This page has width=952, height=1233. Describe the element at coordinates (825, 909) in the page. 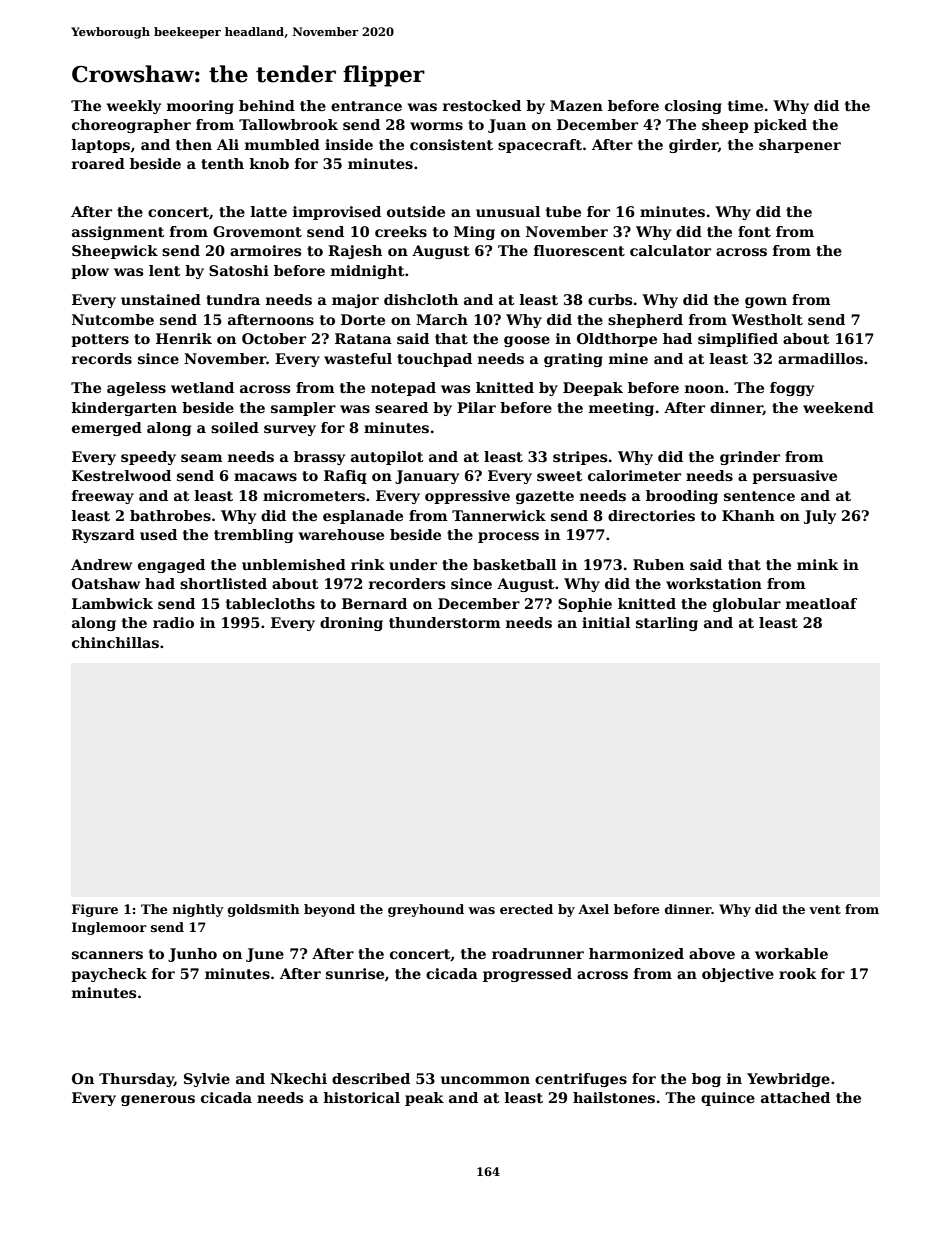

I see `vent` at that location.
